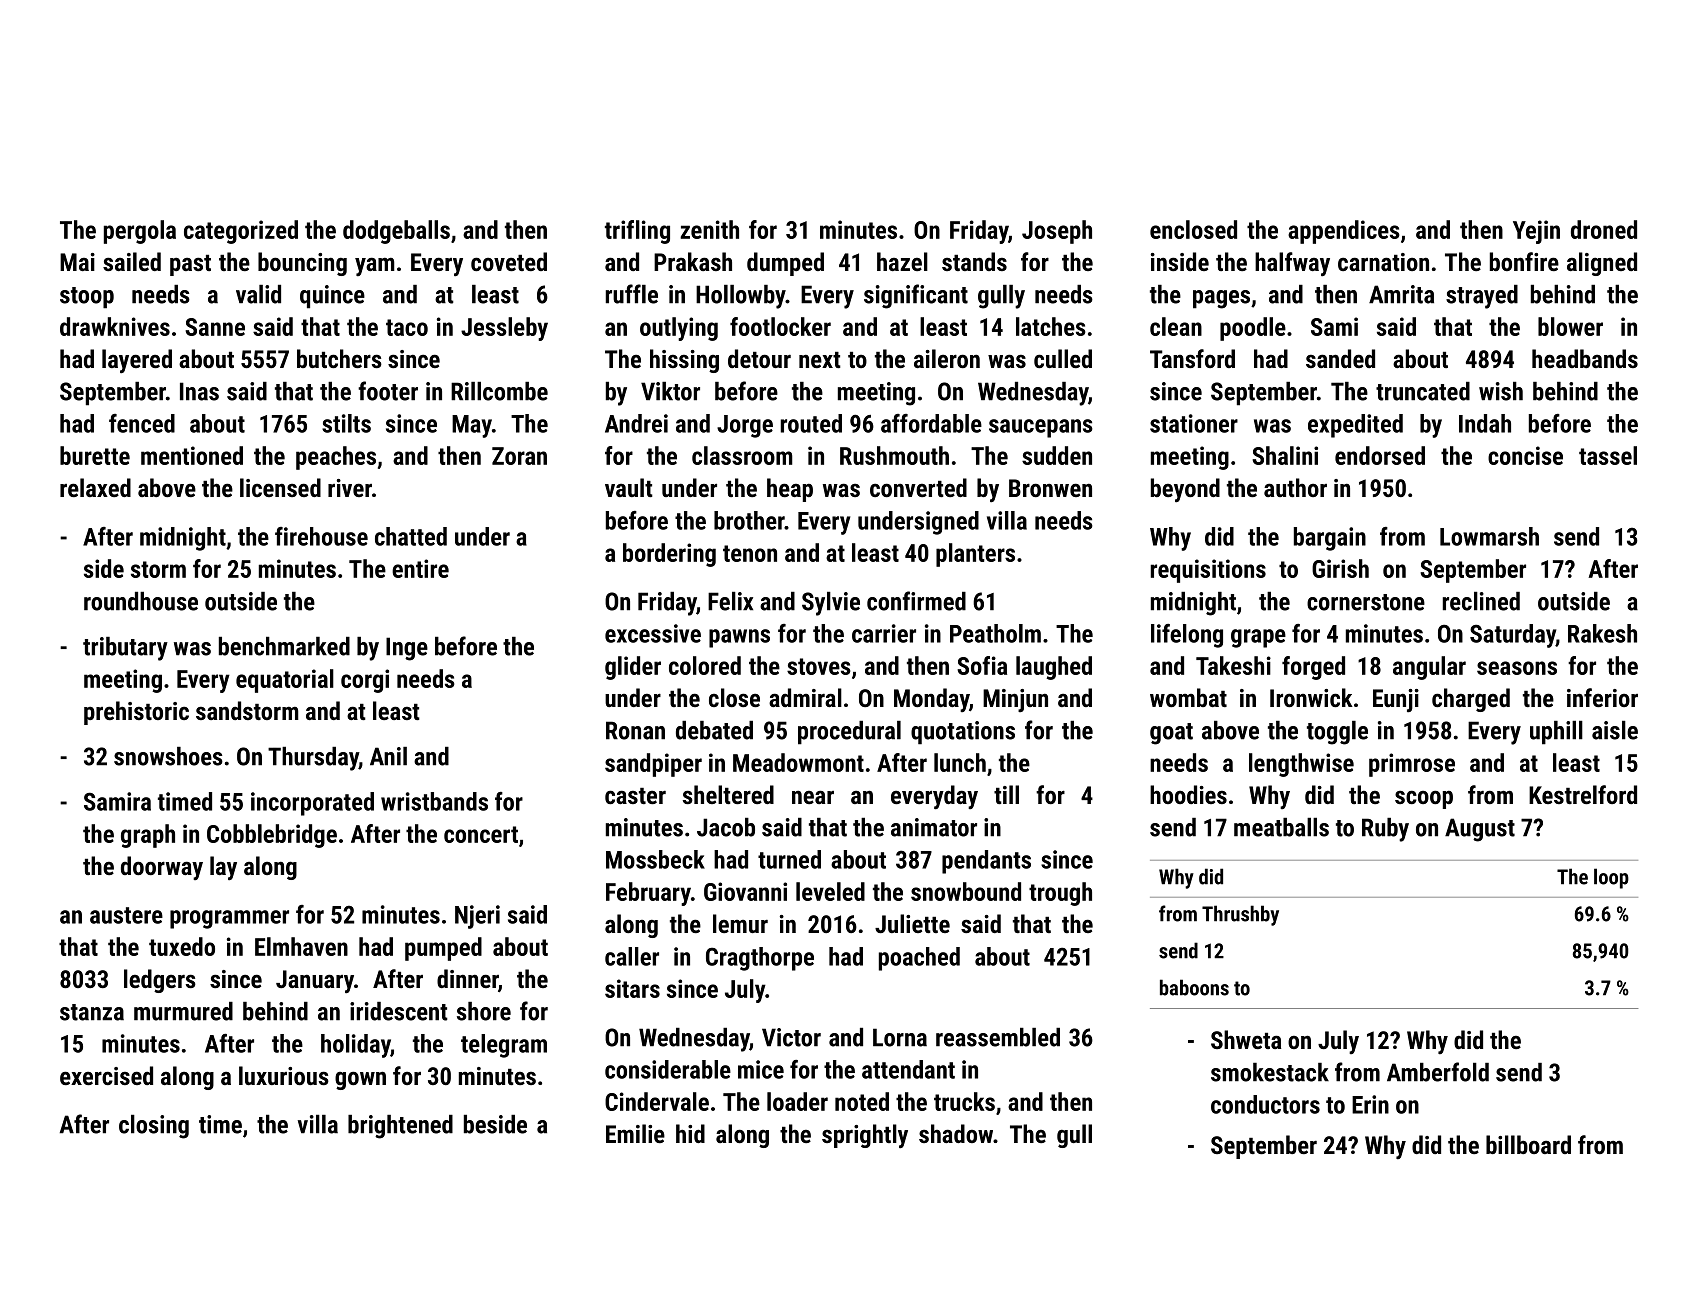  I want to click on yam, so click(375, 266).
